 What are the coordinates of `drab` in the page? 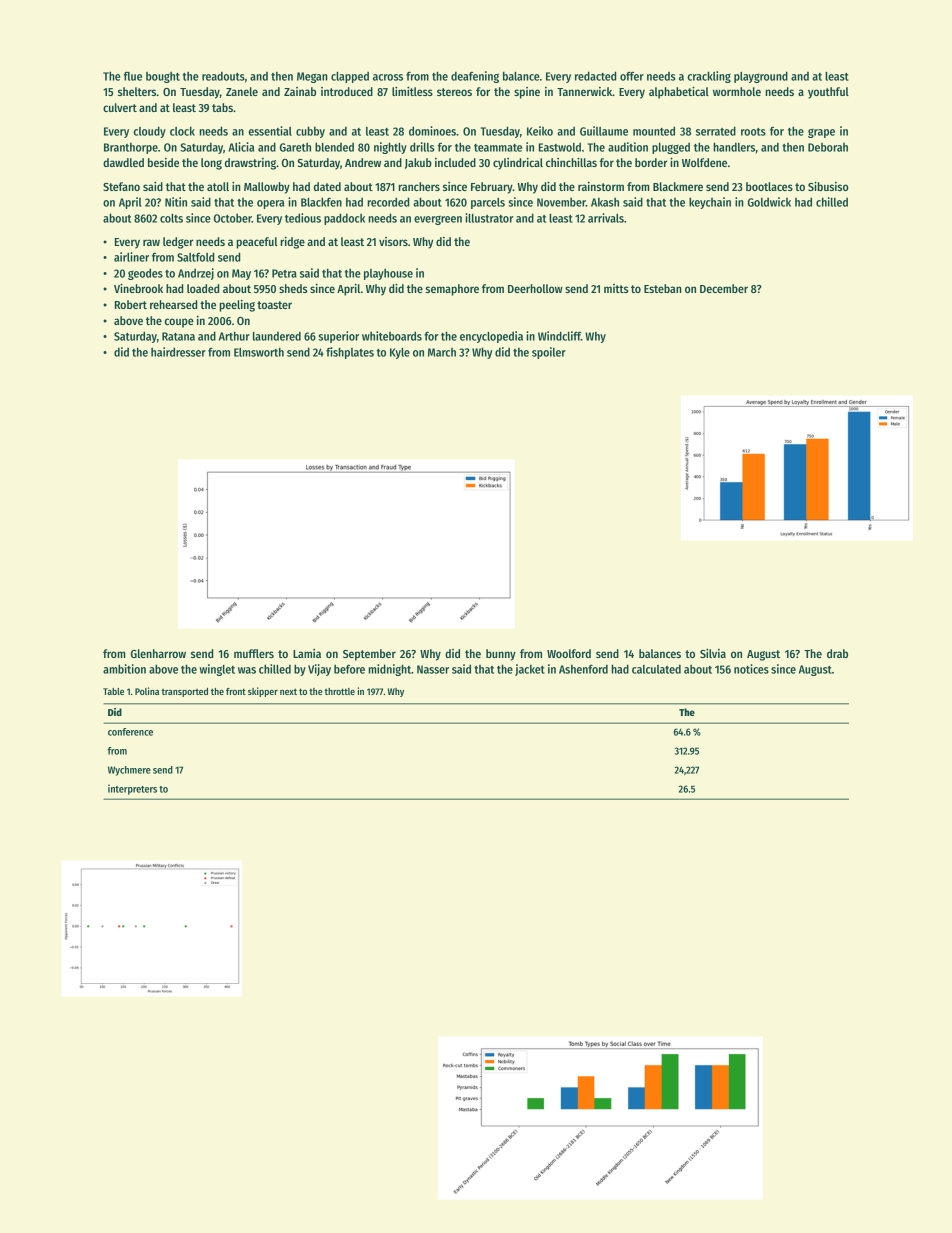 It's located at (837, 653).
